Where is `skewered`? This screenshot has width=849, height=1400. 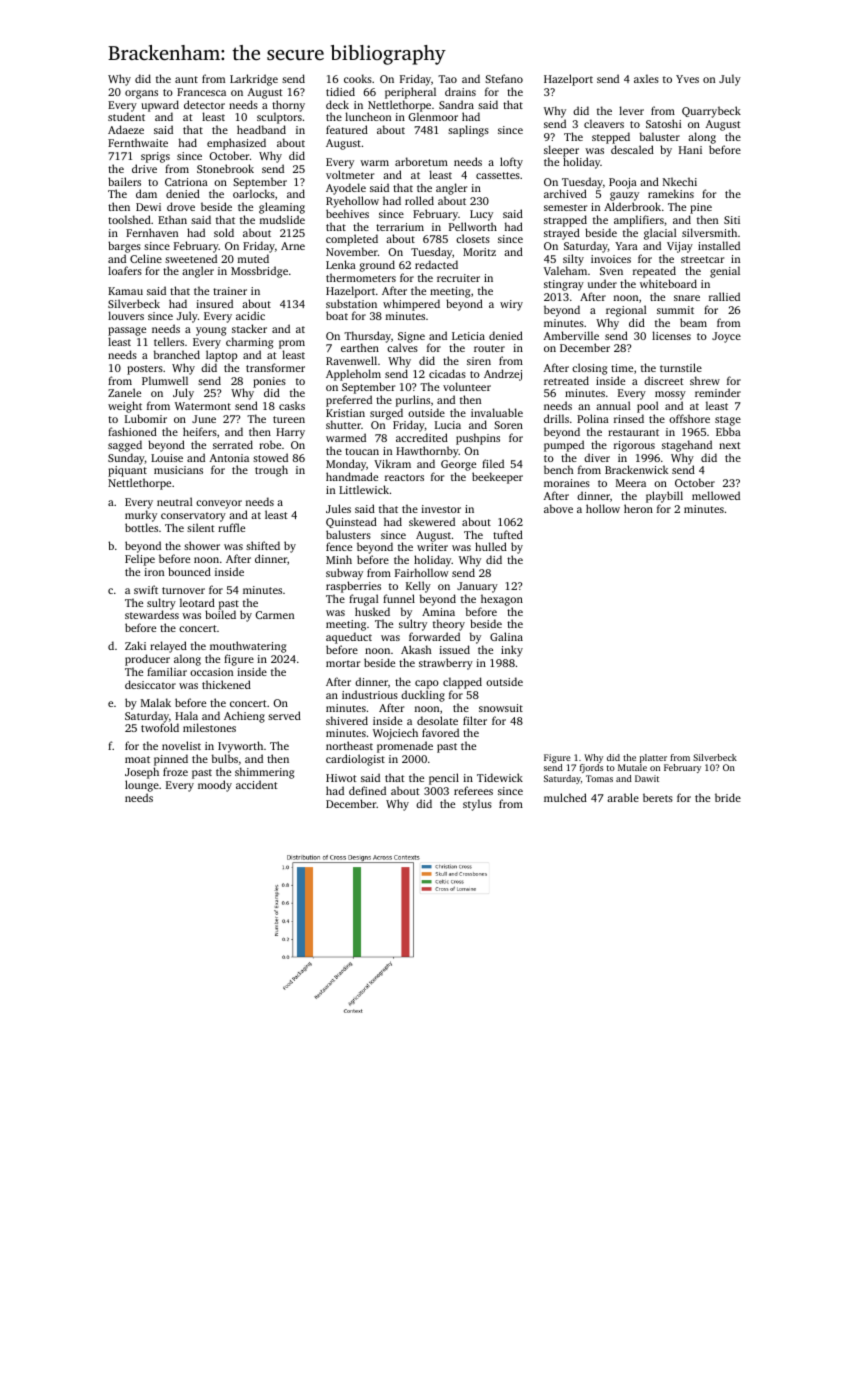
skewered is located at coordinates (432, 521).
